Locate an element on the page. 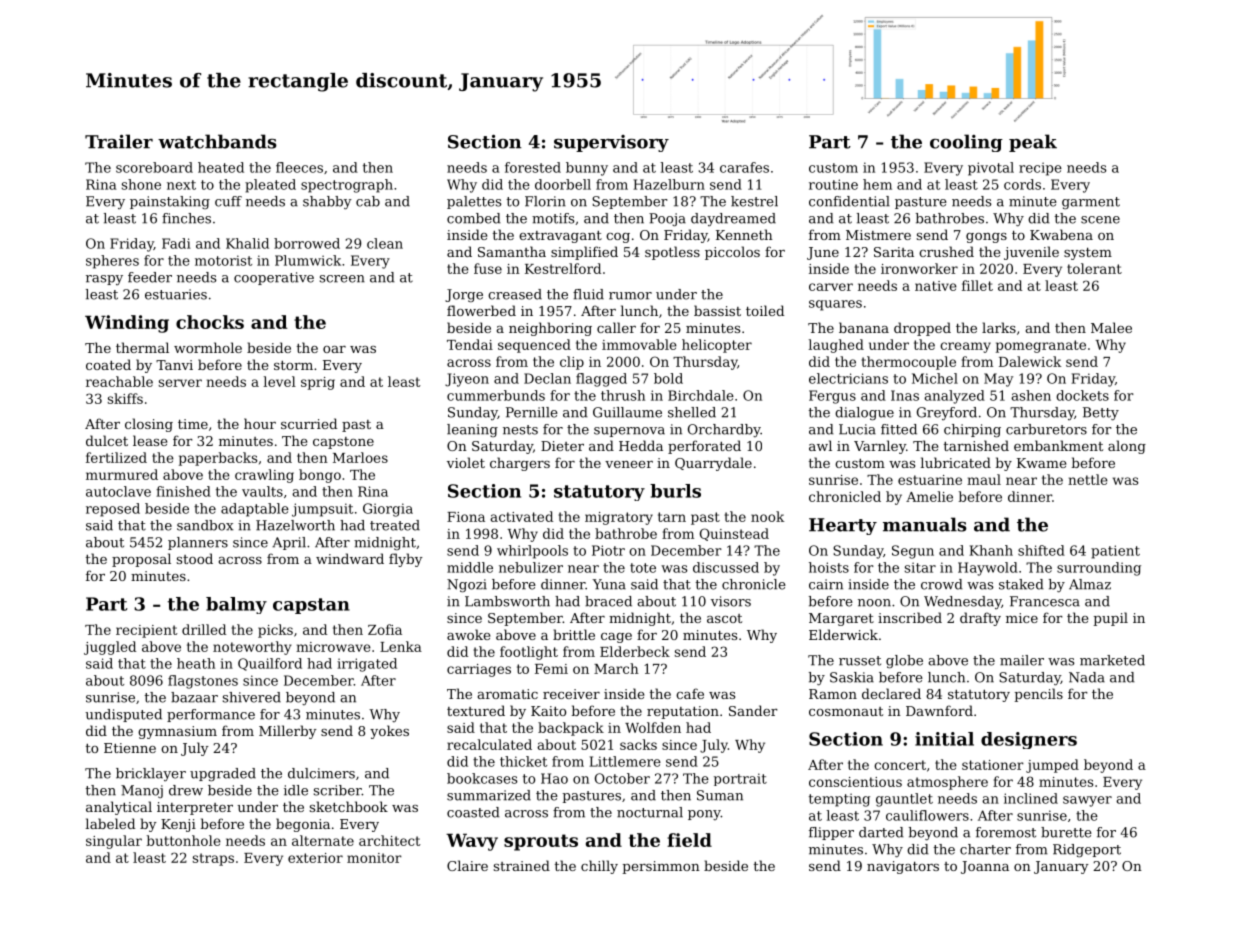 The width and height of the page is (1233, 952). Manoj is located at coordinates (142, 791).
